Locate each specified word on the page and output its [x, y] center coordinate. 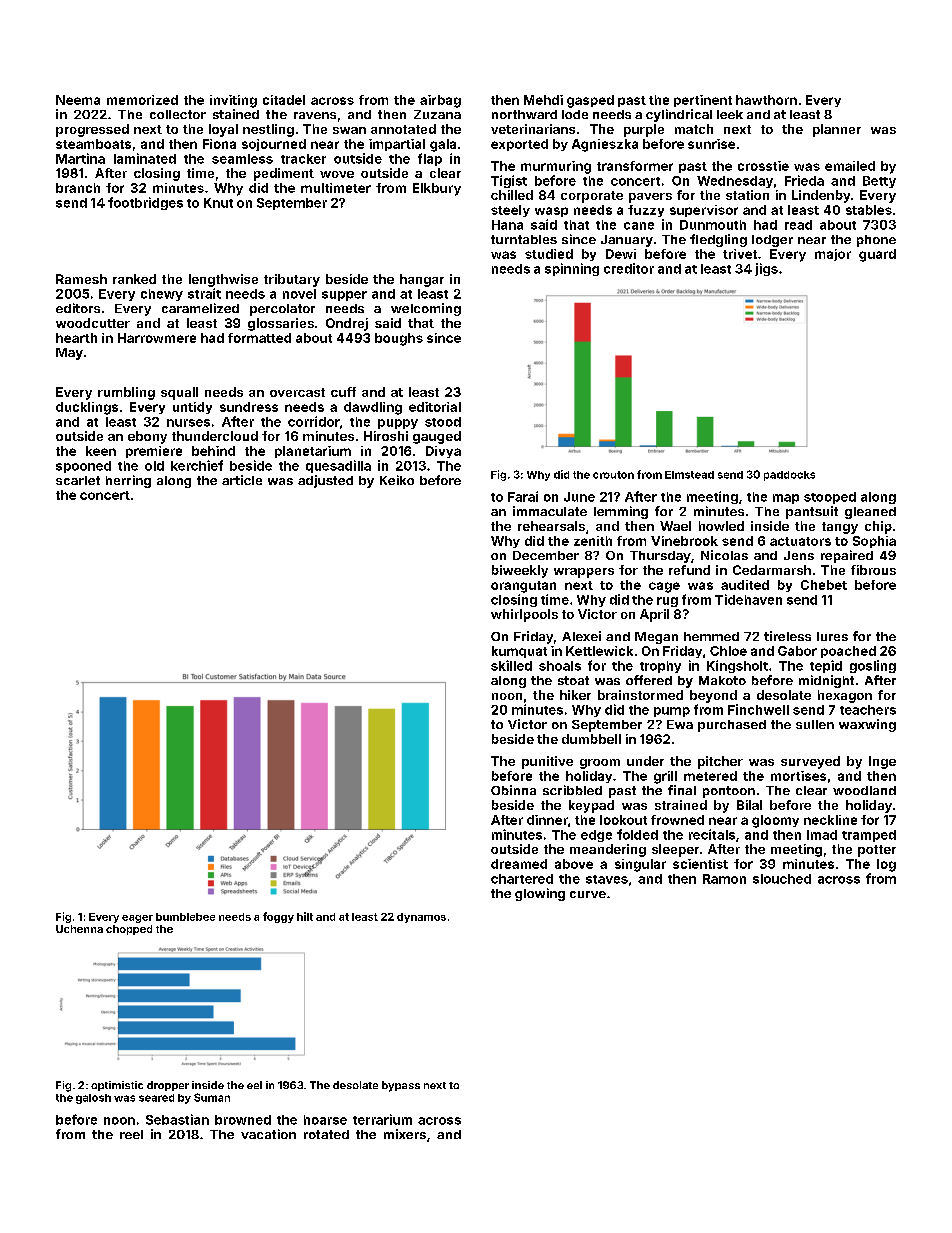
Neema [78, 100]
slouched [782, 879]
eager [137, 919]
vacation [268, 1134]
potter [877, 851]
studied [549, 254]
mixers [405, 1134]
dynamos [421, 918]
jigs [766, 269]
